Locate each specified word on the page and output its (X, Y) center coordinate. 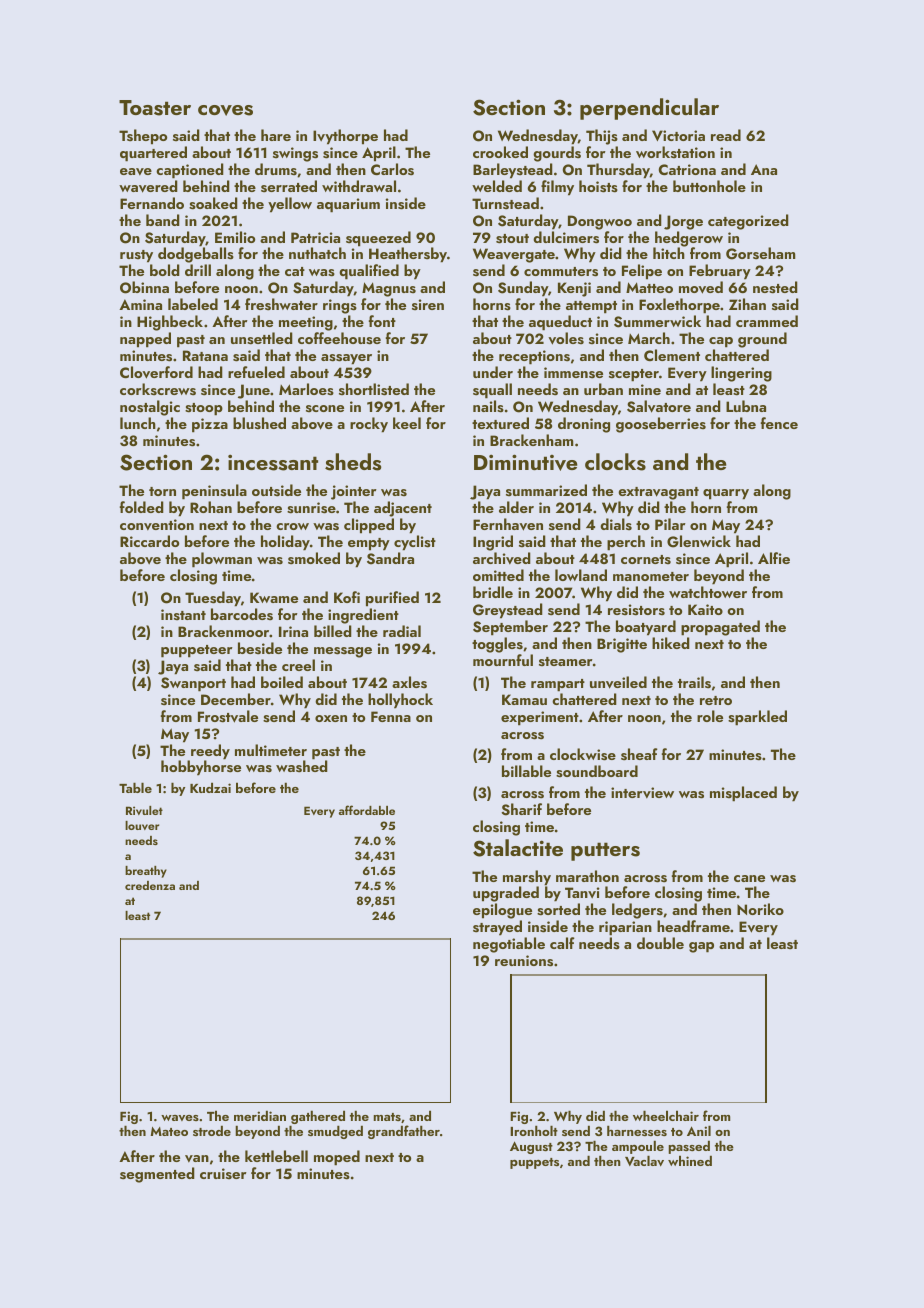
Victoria (678, 135)
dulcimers (566, 237)
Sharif (521, 809)
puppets (534, 1163)
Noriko (760, 909)
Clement (672, 355)
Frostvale (228, 716)
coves (225, 110)
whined (690, 1160)
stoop (204, 409)
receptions (534, 357)
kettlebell (276, 1156)
